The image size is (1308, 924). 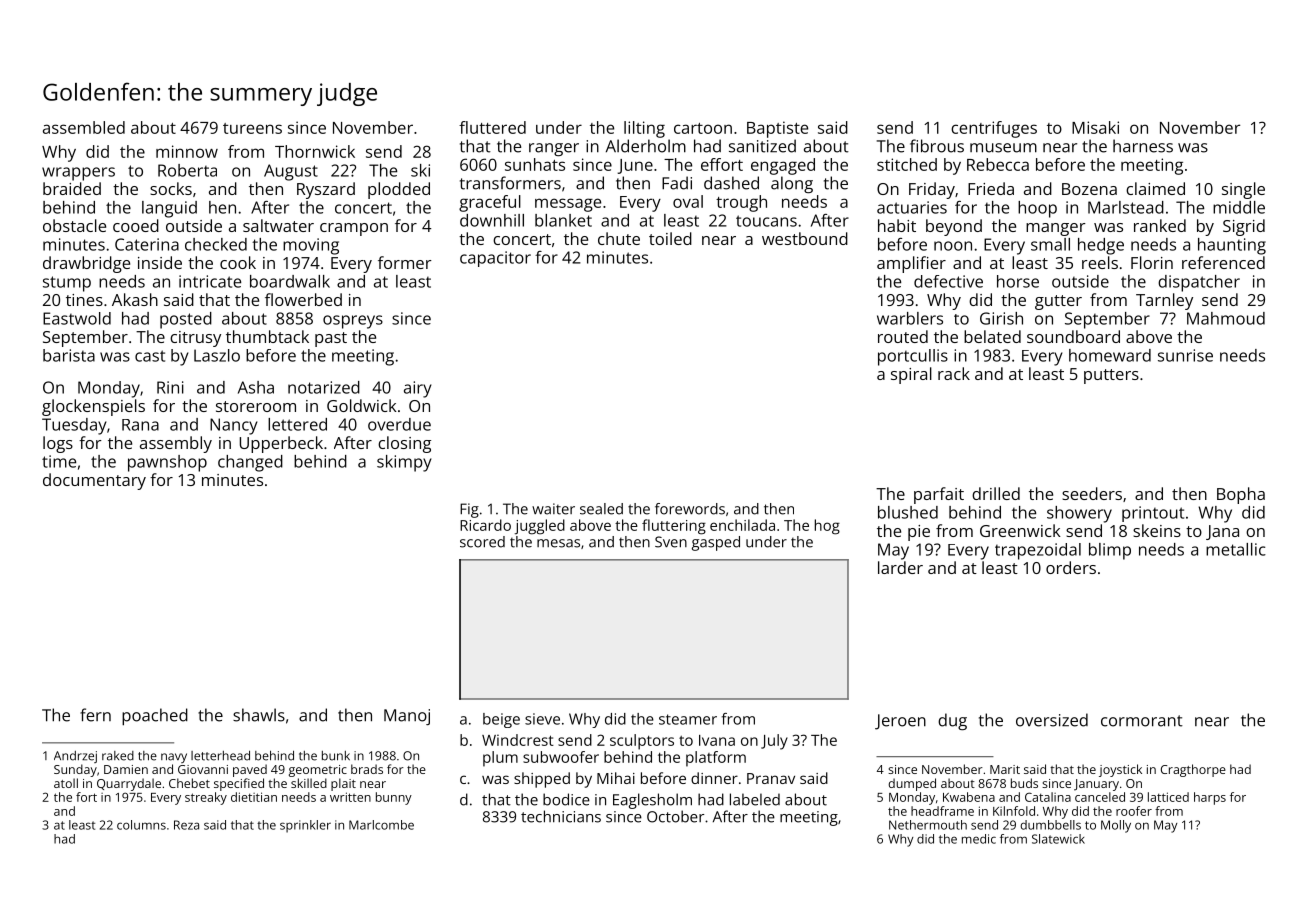 I want to click on Upperbeck, so click(x=281, y=444).
